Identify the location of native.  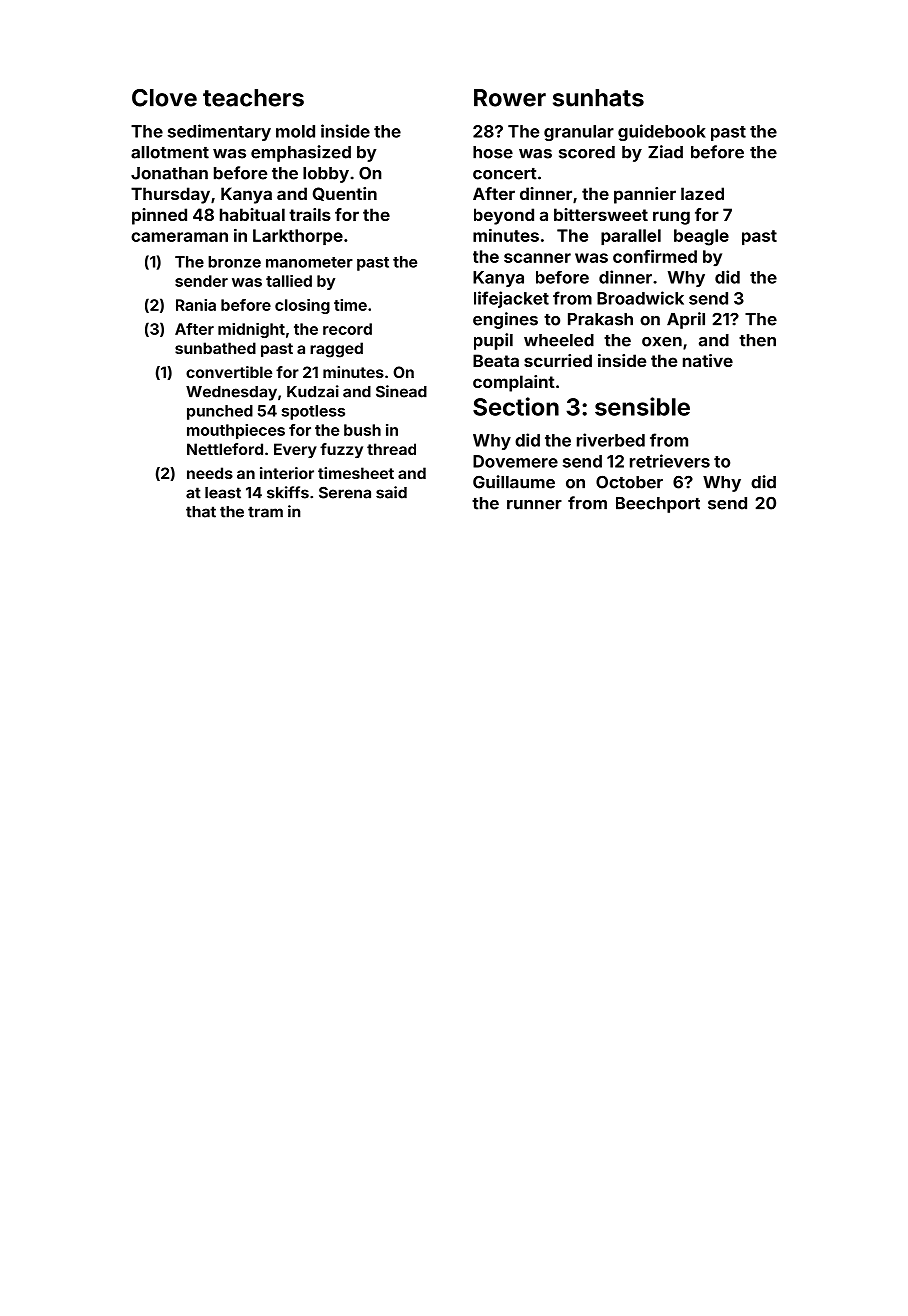
(708, 360).
